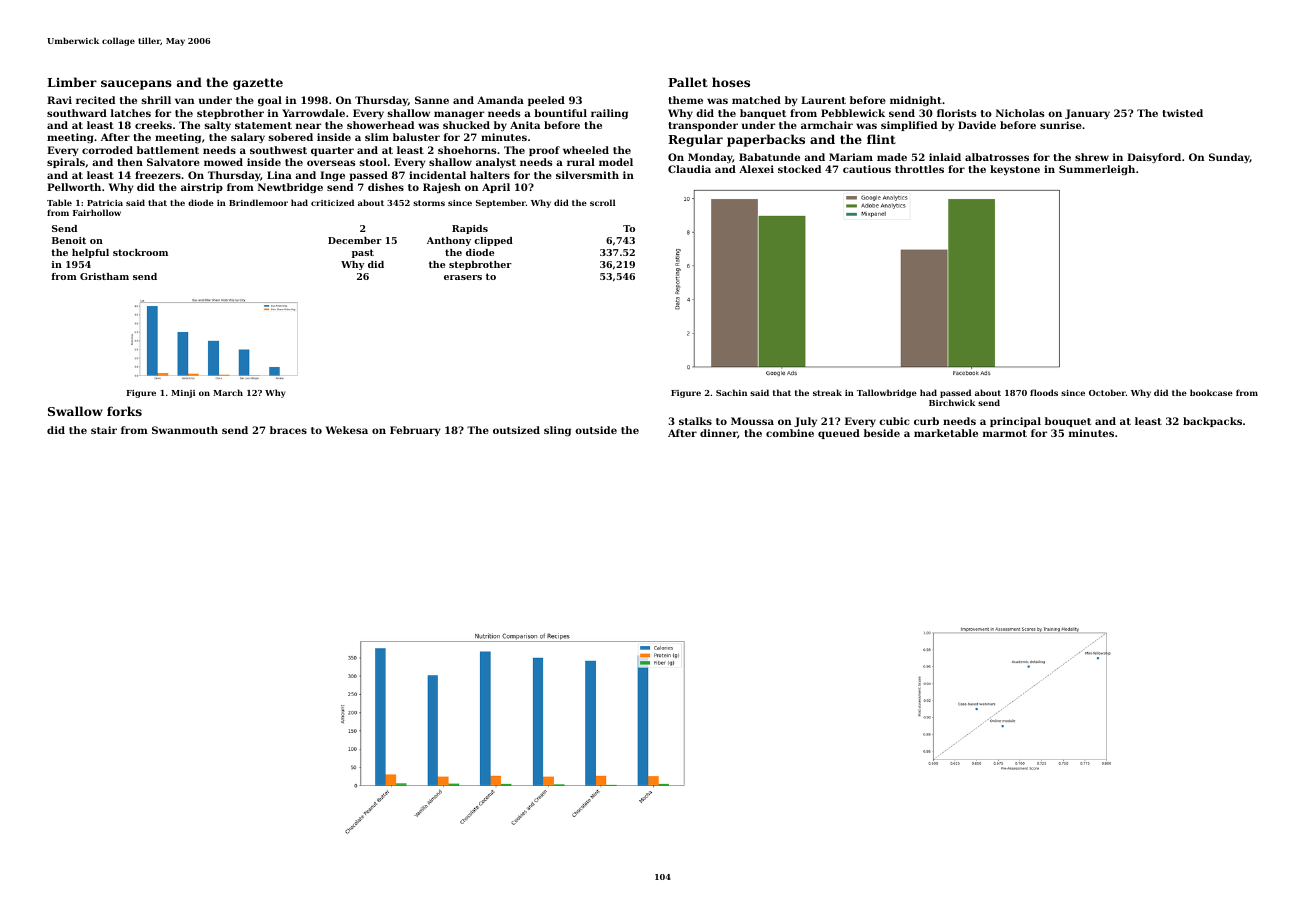 This document has width=1308, height=924. I want to click on floods, so click(1044, 392).
